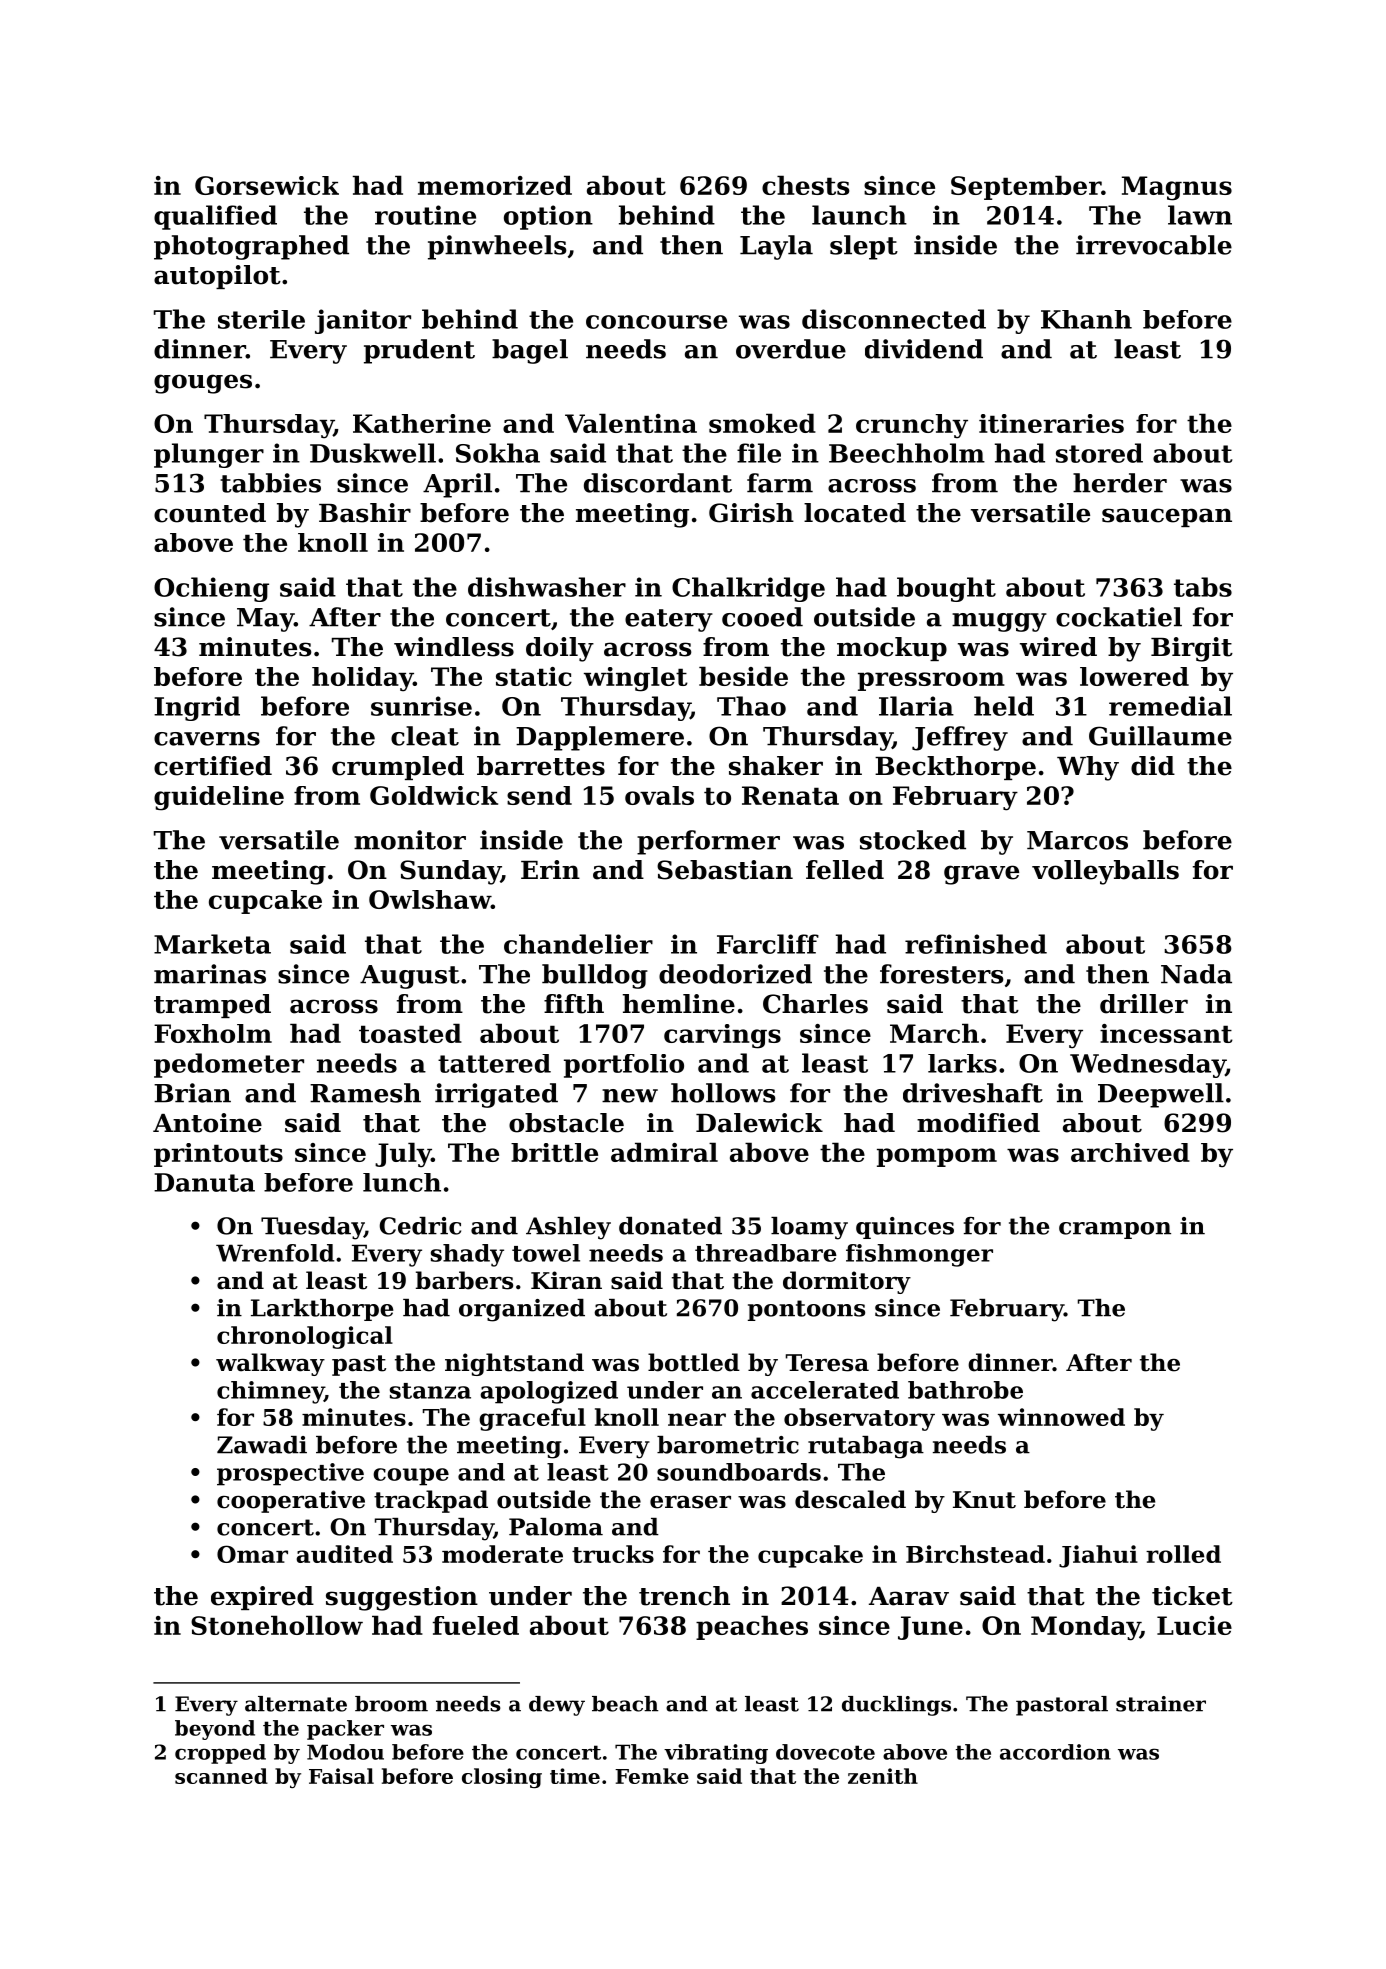  Describe the element at coordinates (825, 1752) in the page. I see `dovecote` at that location.
